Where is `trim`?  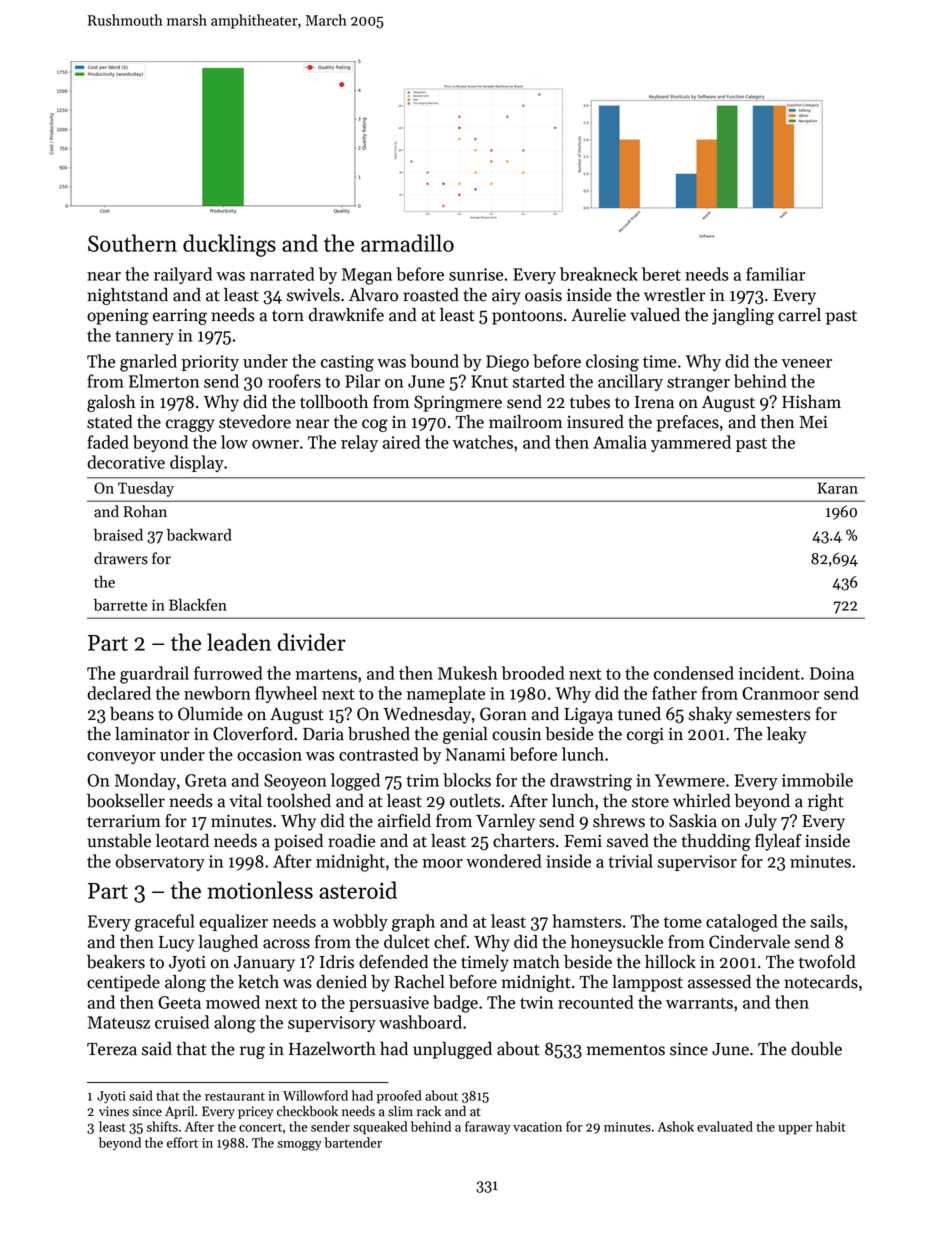 trim is located at coordinates (422, 780).
